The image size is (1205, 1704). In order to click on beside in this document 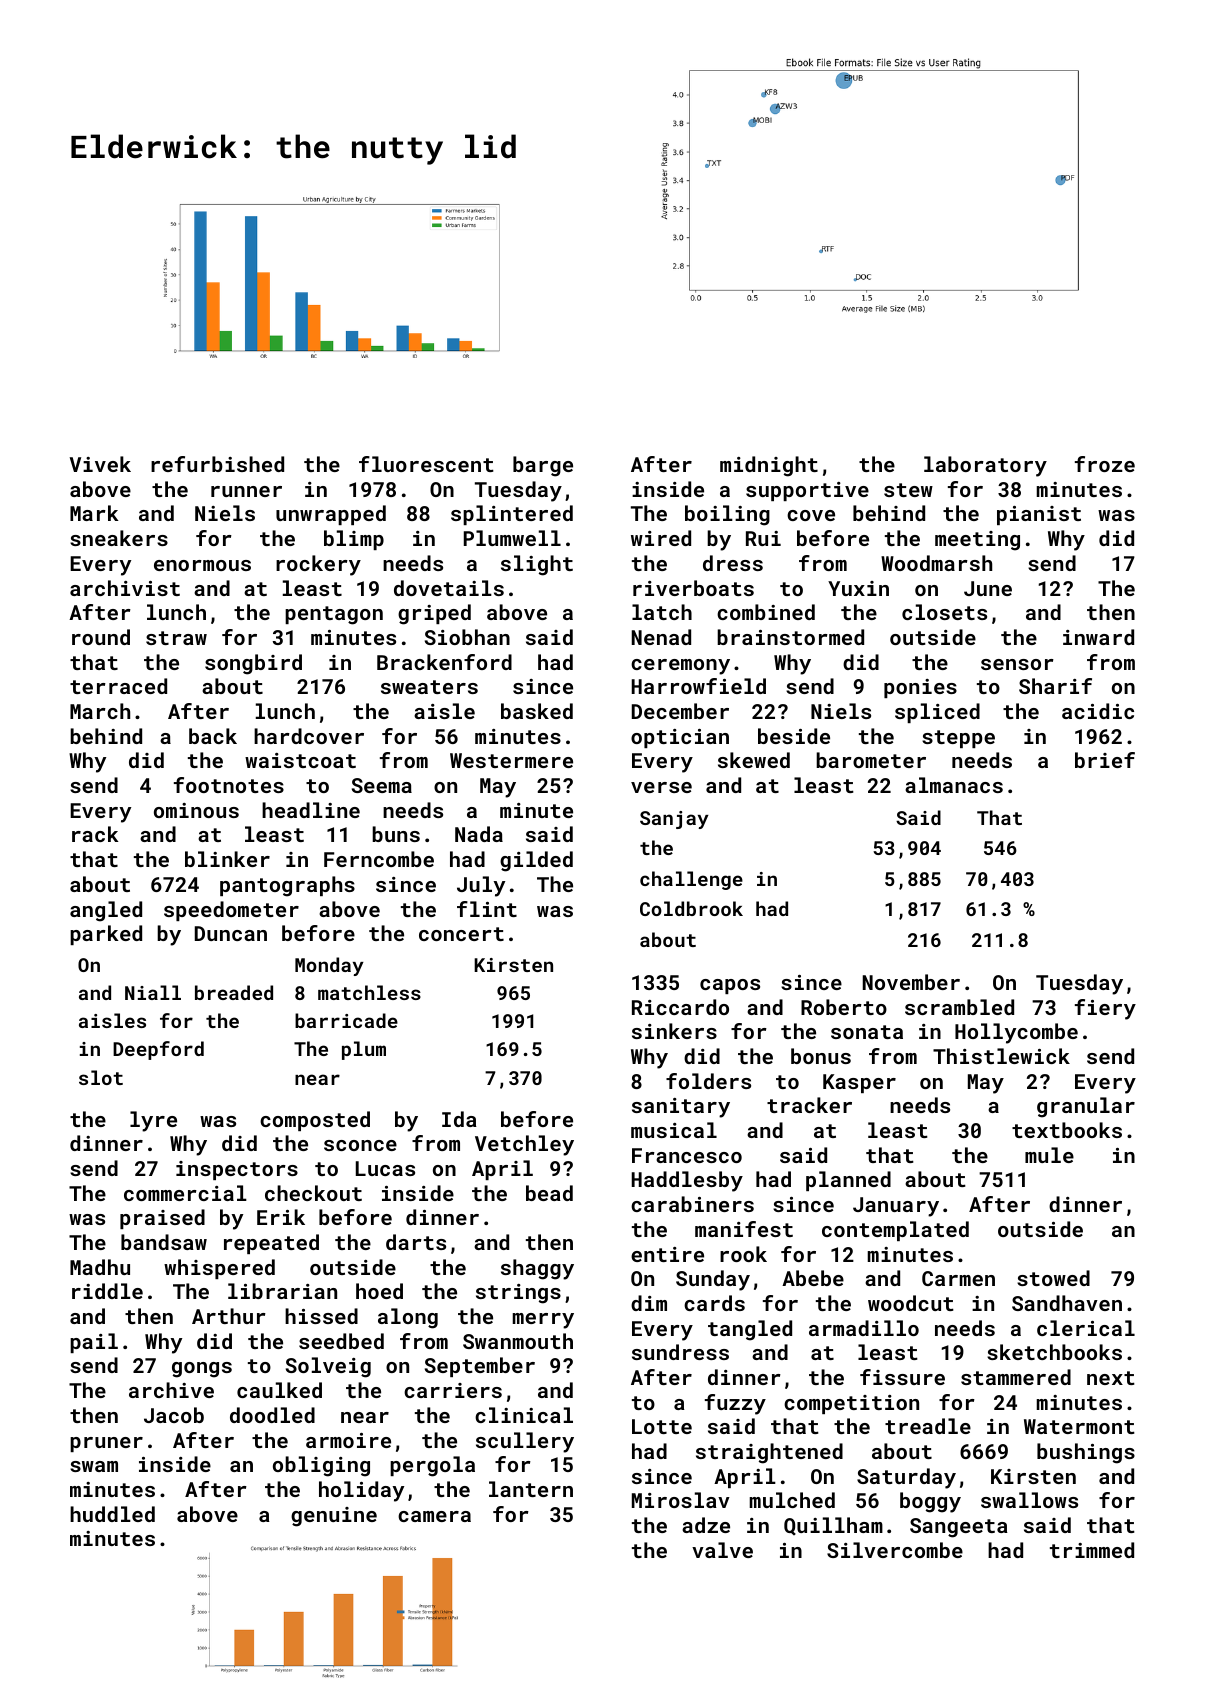, I will do `click(794, 736)`.
